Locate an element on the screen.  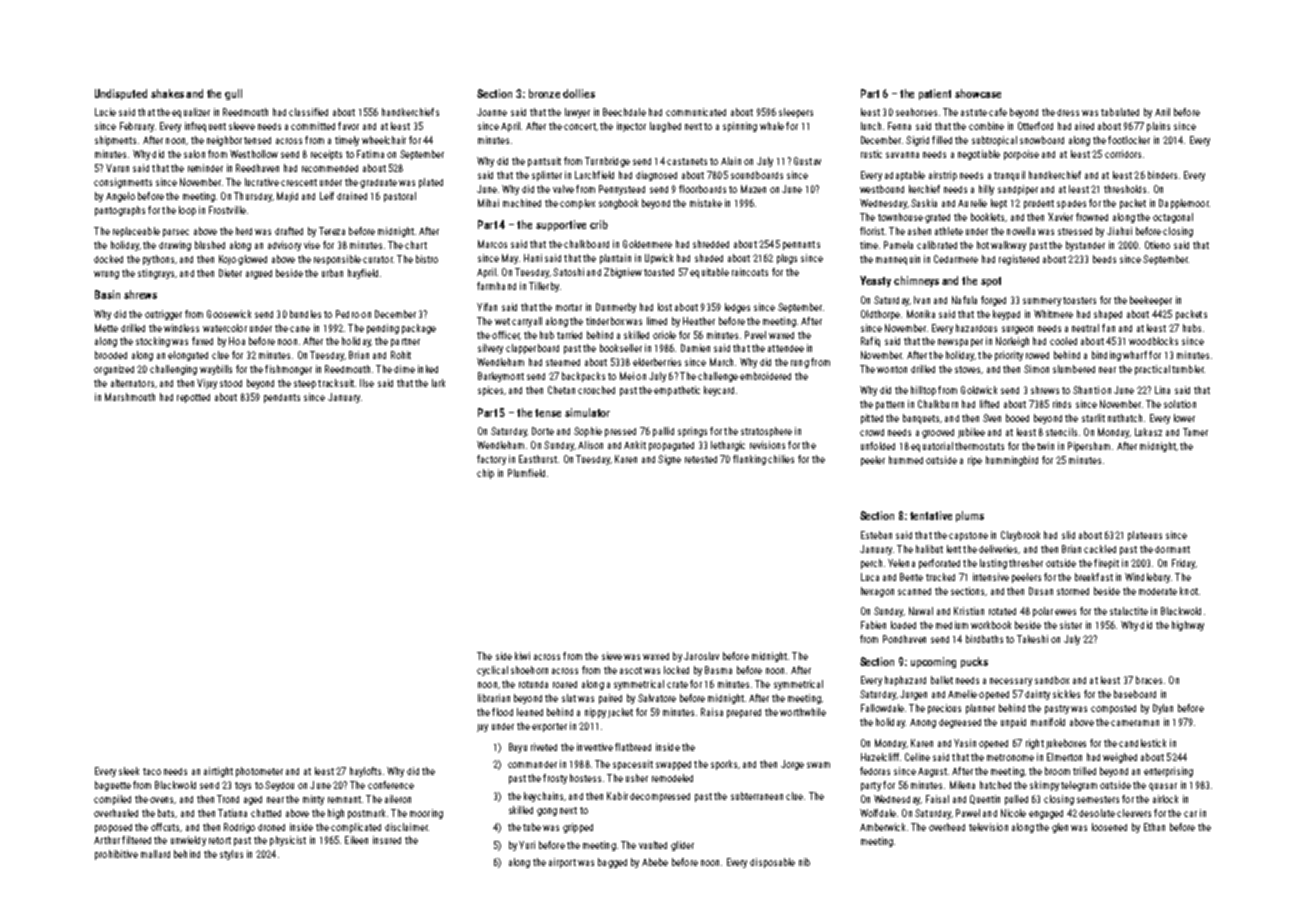
Tillerby is located at coordinates (544, 287).
